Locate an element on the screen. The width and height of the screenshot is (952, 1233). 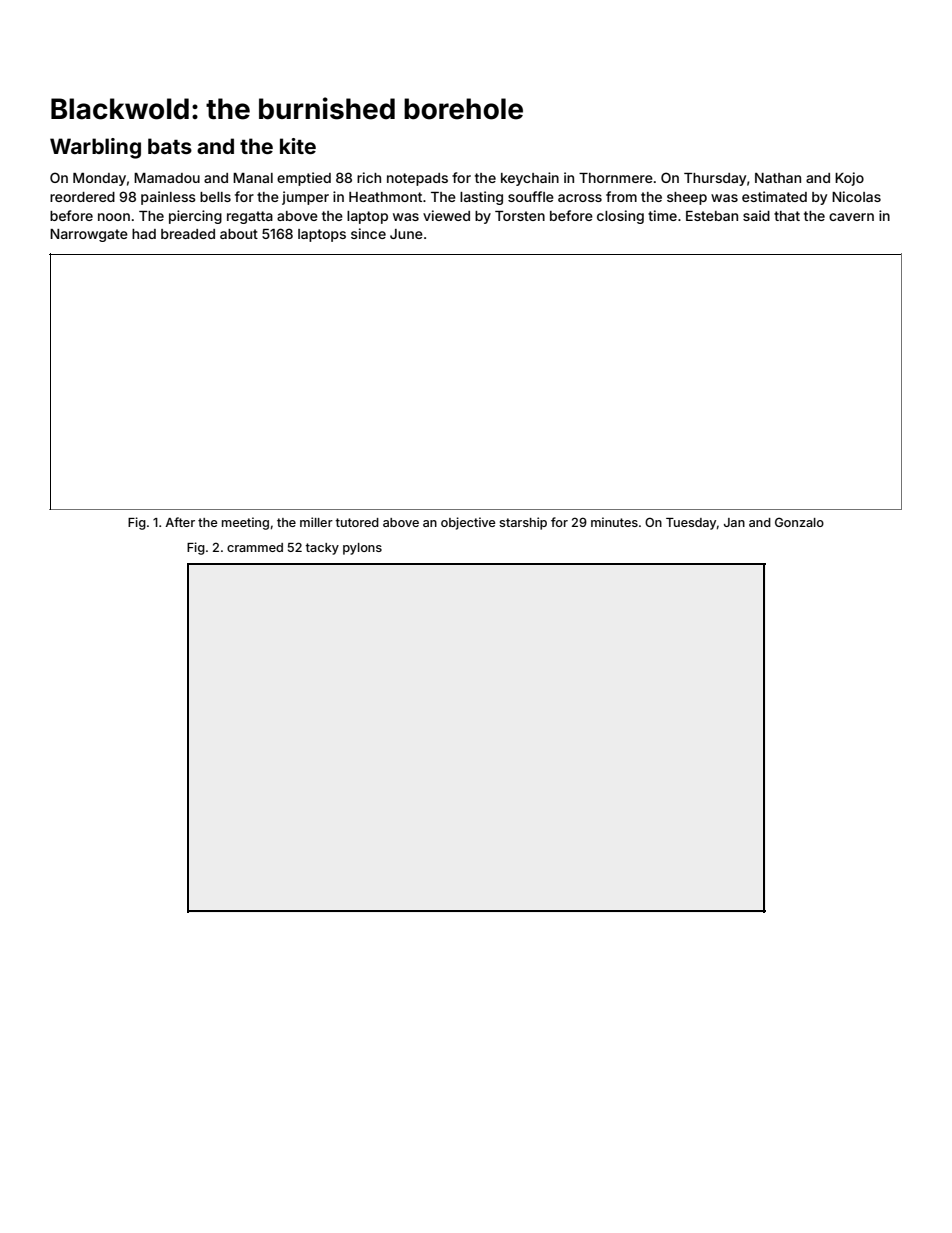
breaded is located at coordinates (188, 234).
